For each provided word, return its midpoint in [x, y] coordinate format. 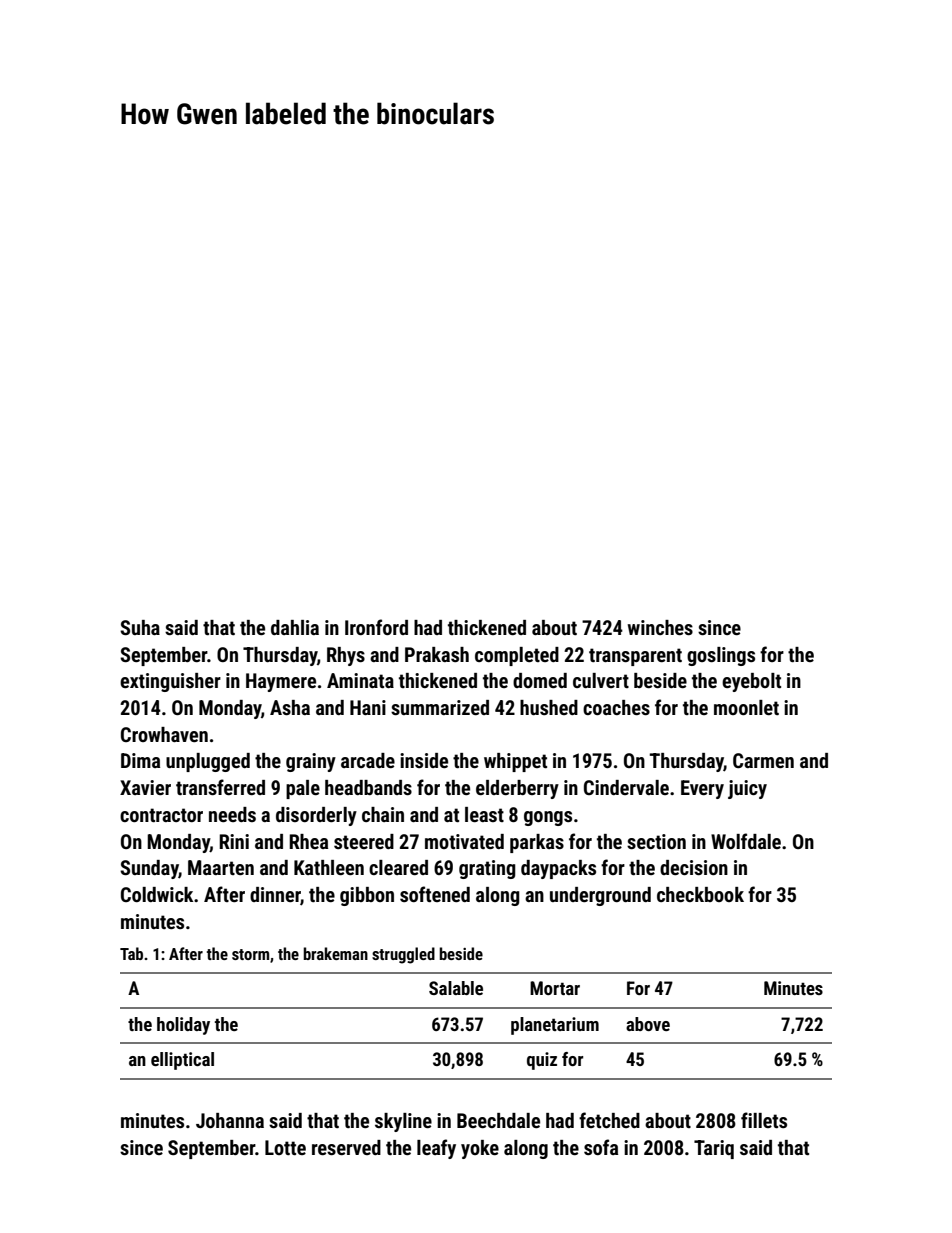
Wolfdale [746, 841]
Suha [140, 627]
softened [435, 894]
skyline [403, 1122]
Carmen [763, 760]
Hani [368, 707]
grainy [311, 762]
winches [660, 627]
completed [517, 656]
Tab [131, 953]
